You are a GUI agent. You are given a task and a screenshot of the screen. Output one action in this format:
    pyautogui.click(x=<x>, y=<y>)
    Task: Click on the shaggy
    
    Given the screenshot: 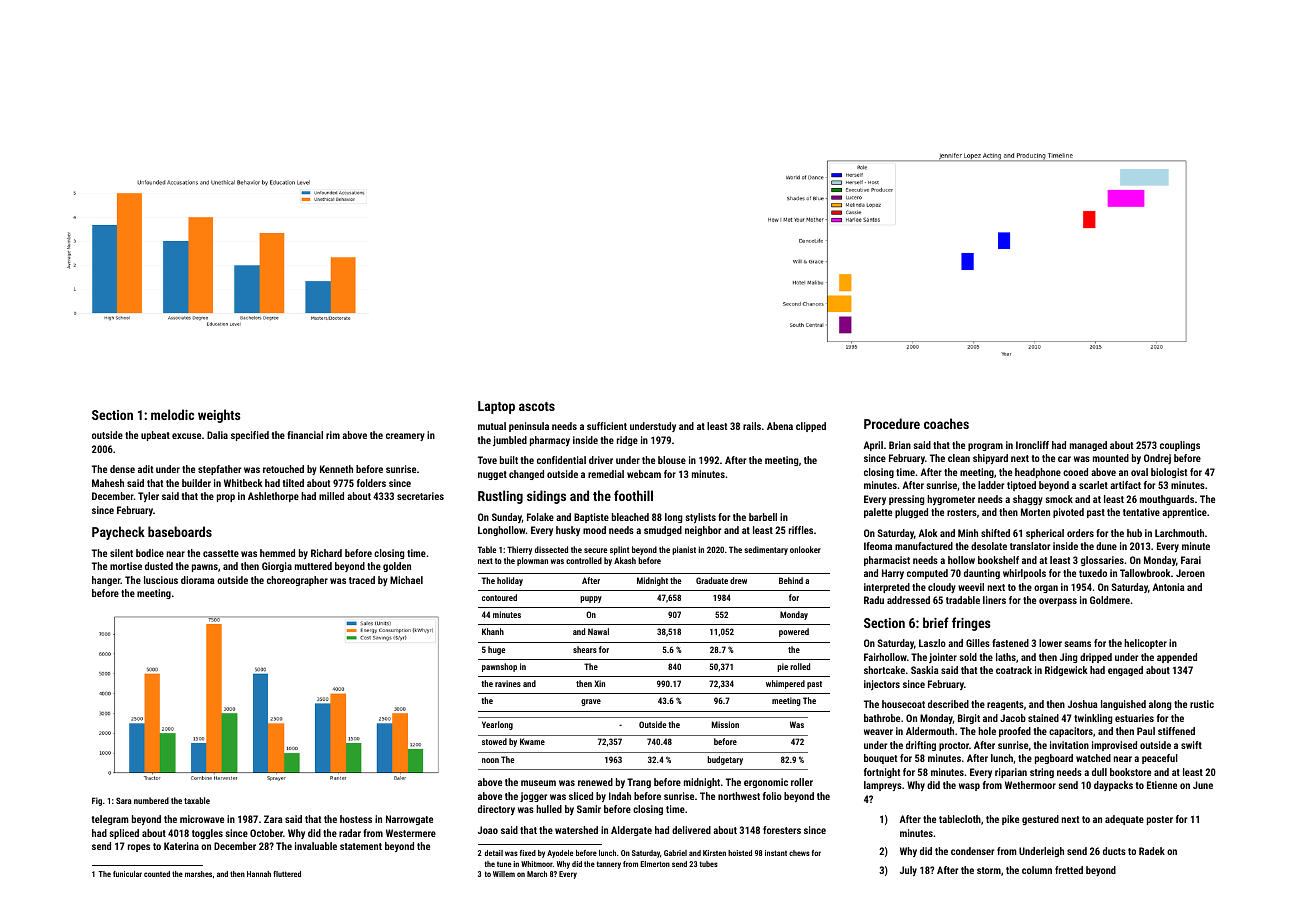 What is the action you would take?
    pyautogui.click(x=1028, y=500)
